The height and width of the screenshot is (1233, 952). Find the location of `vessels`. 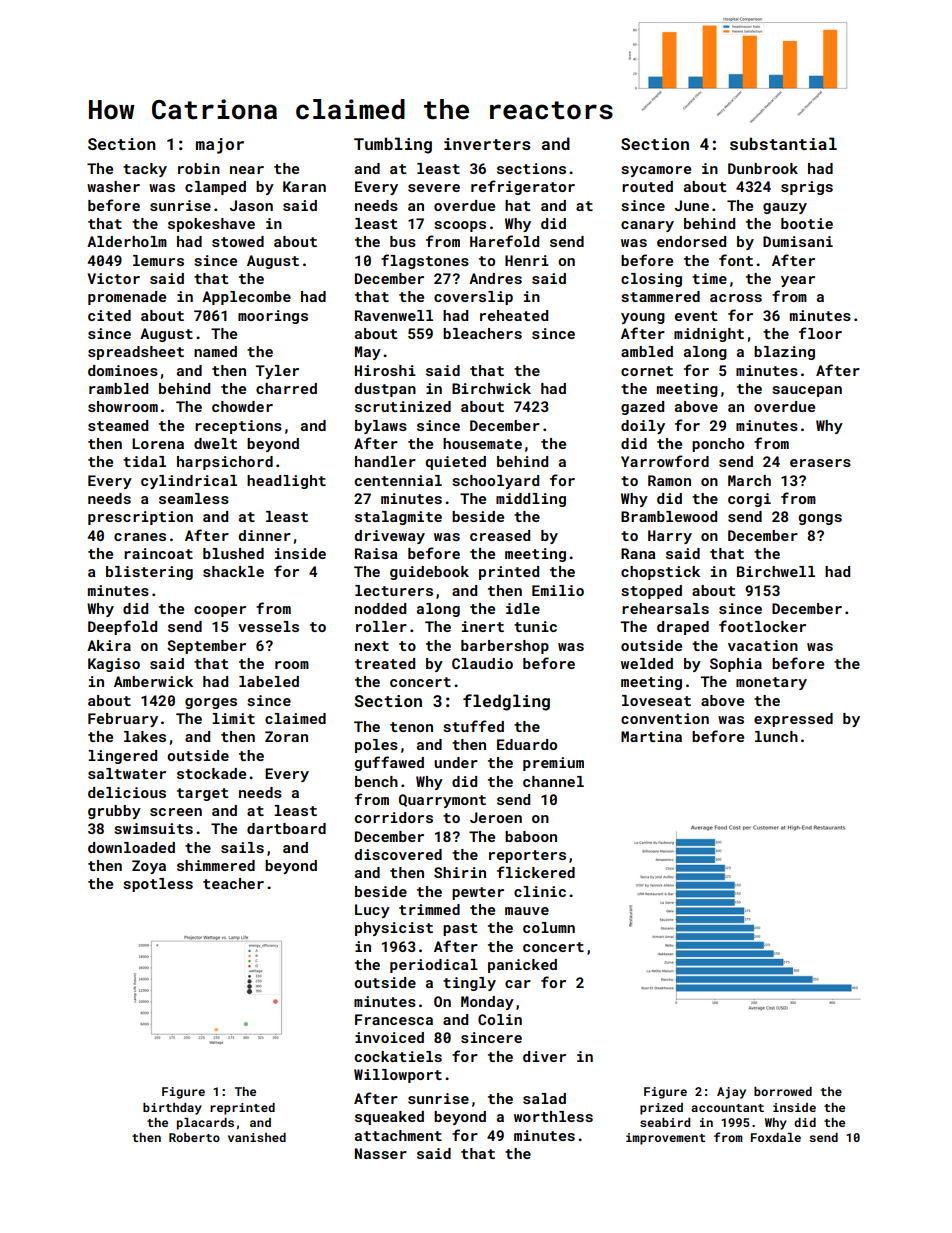

vessels is located at coordinates (268, 626).
